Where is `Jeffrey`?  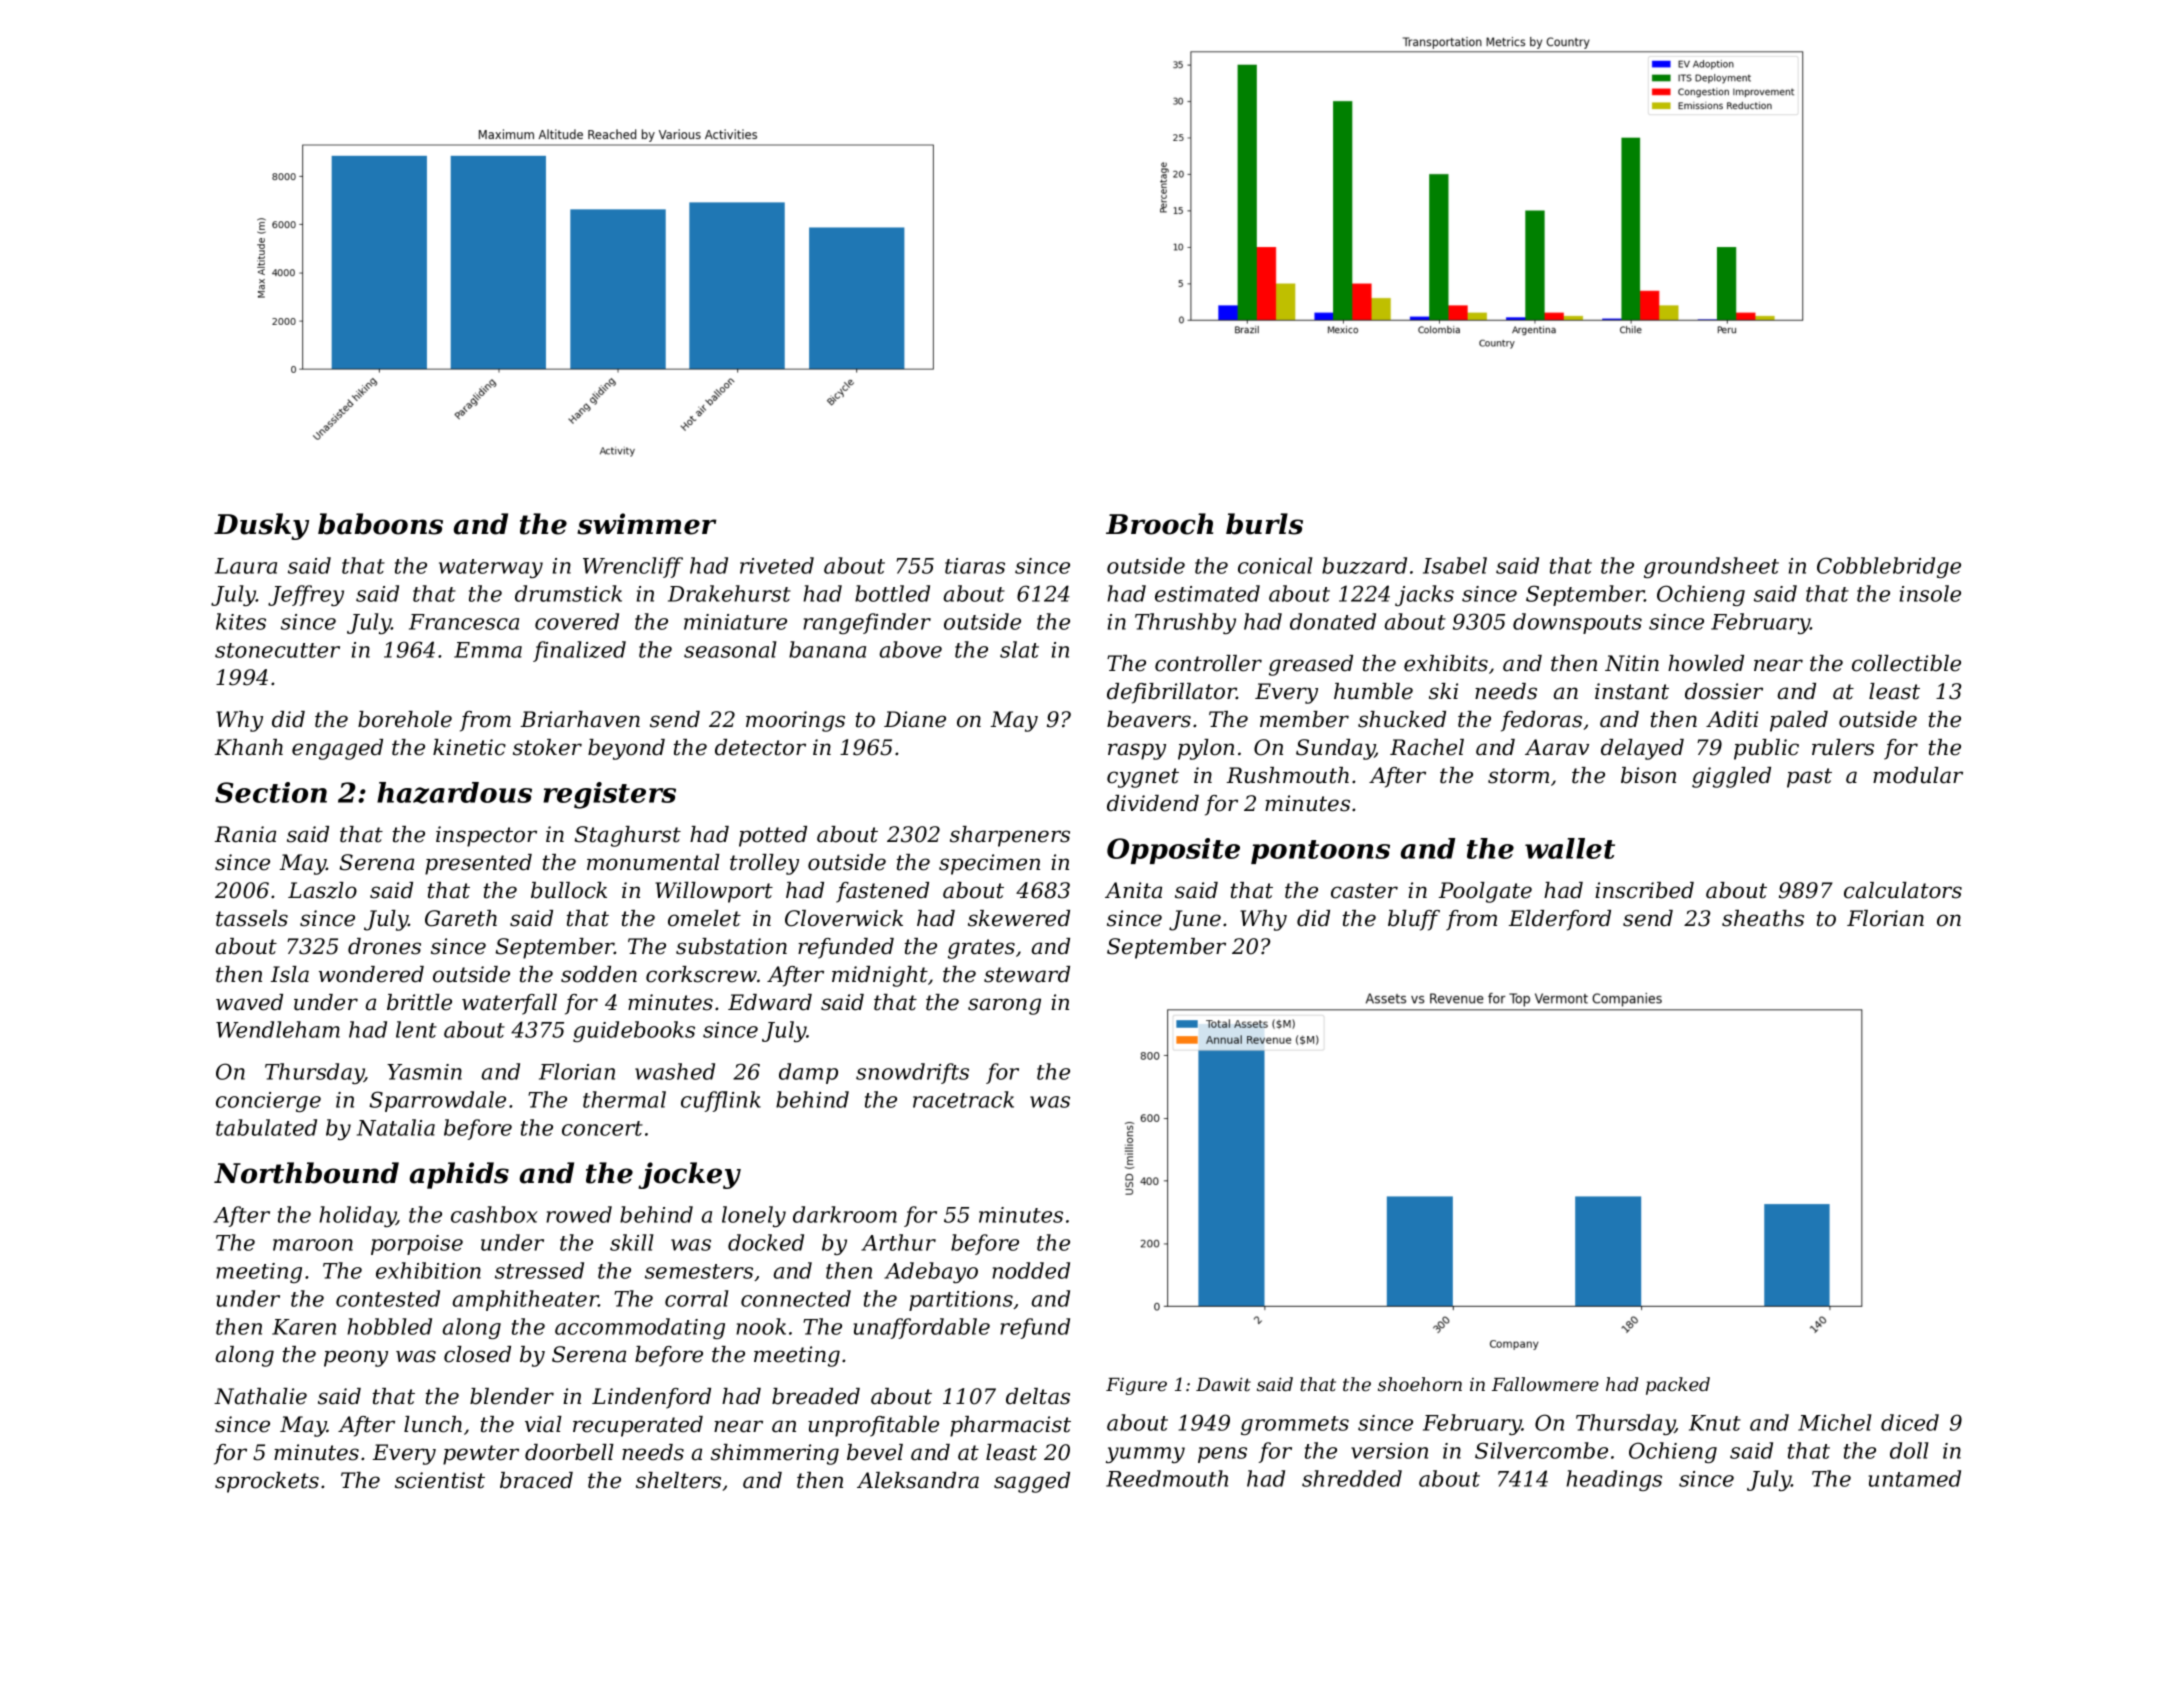 Jeffrey is located at coordinates (306, 595).
